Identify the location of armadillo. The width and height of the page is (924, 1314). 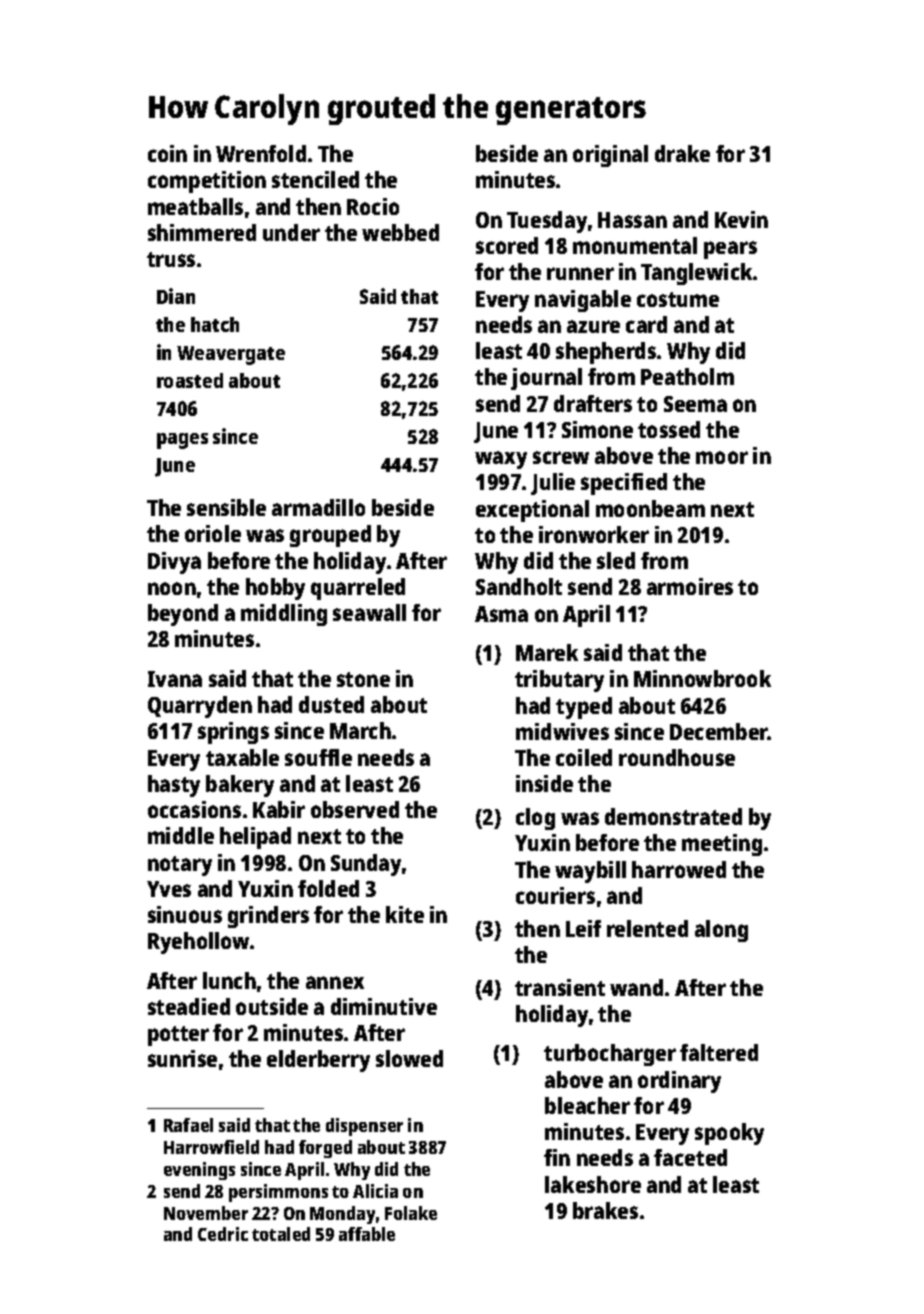
(318, 507).
